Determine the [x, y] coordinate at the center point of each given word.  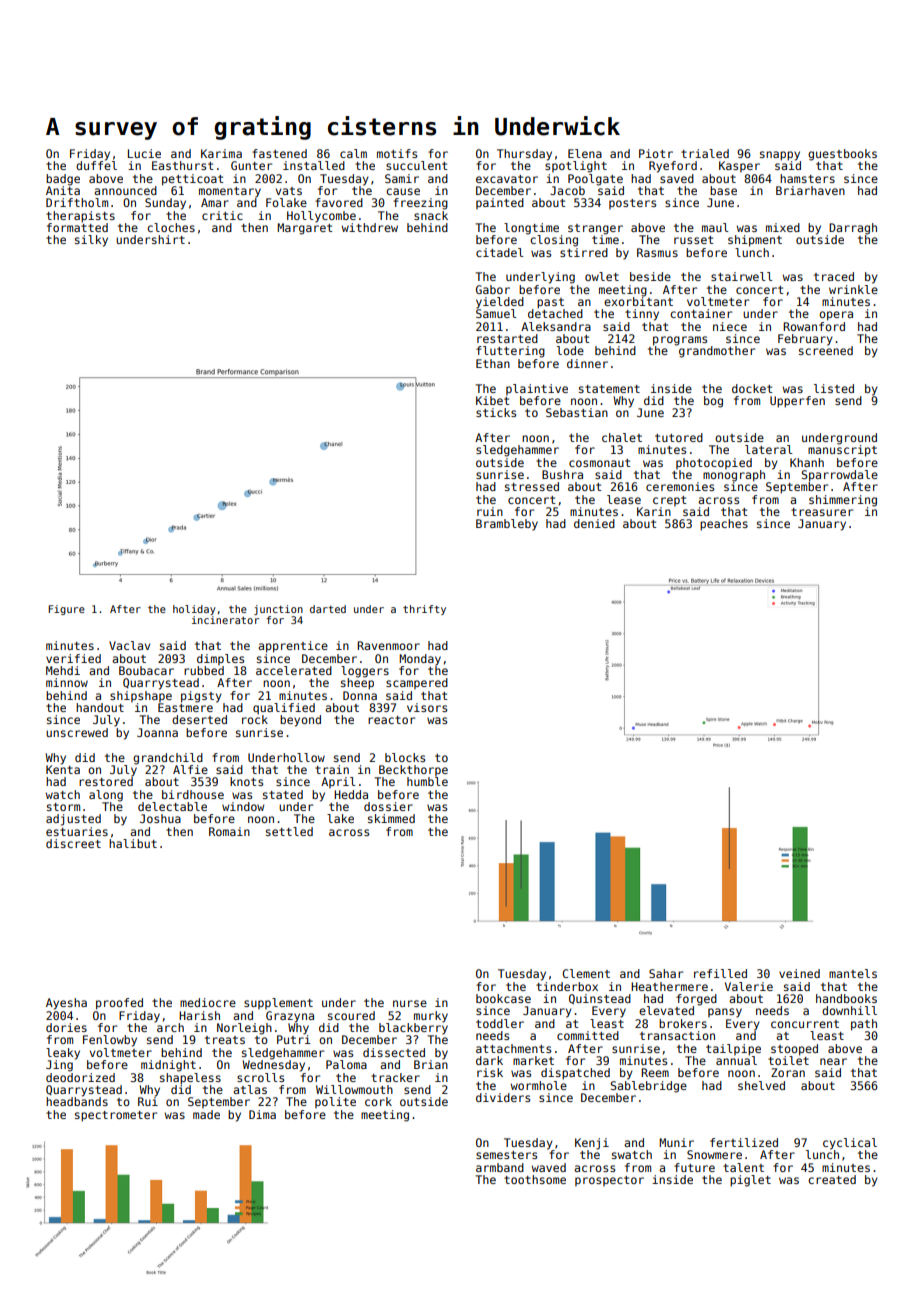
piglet [750, 1181]
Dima [262, 1114]
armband [500, 1167]
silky [91, 241]
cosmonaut [600, 463]
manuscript [842, 451]
